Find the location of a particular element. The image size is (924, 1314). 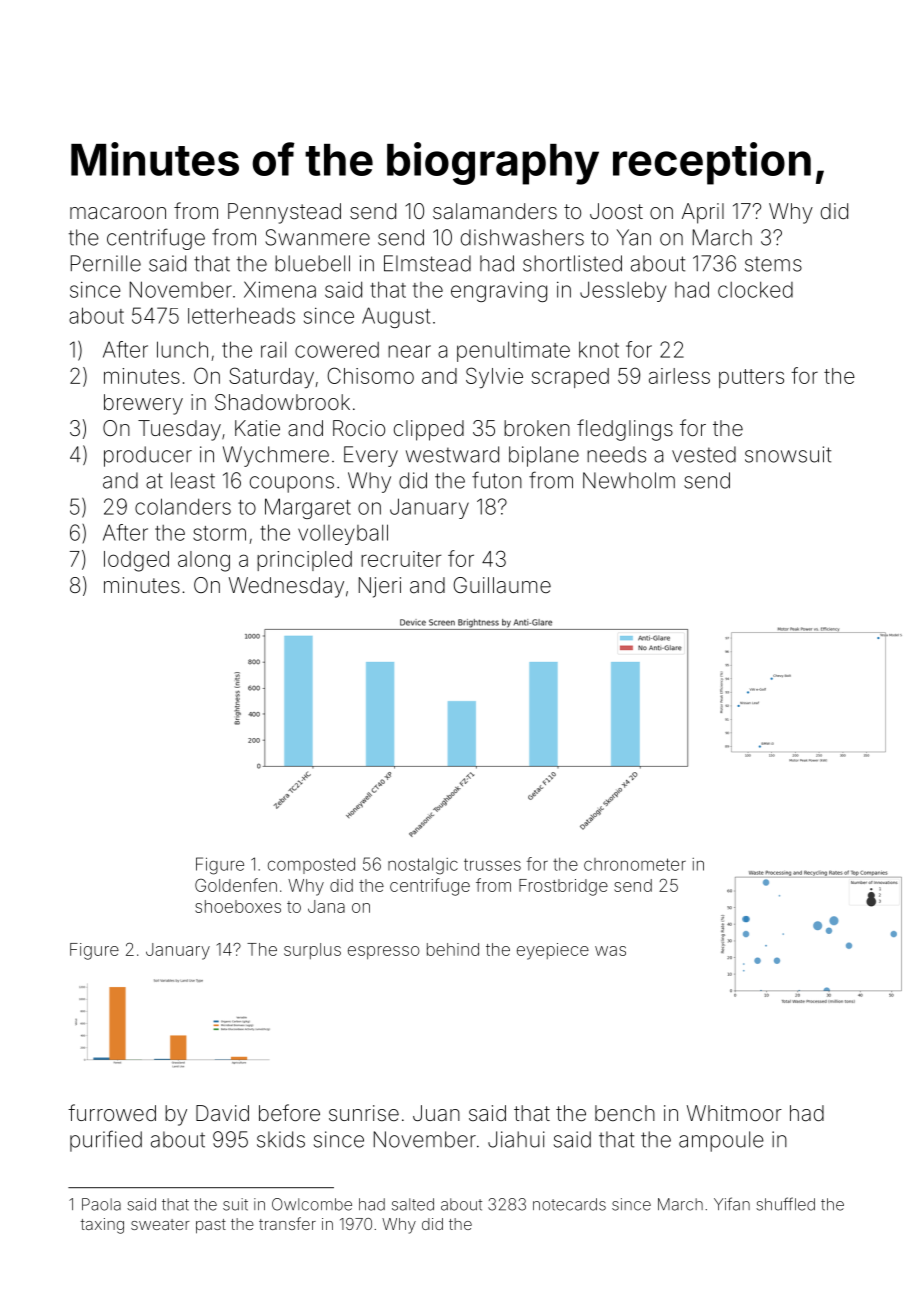

chronometer is located at coordinates (635, 864).
